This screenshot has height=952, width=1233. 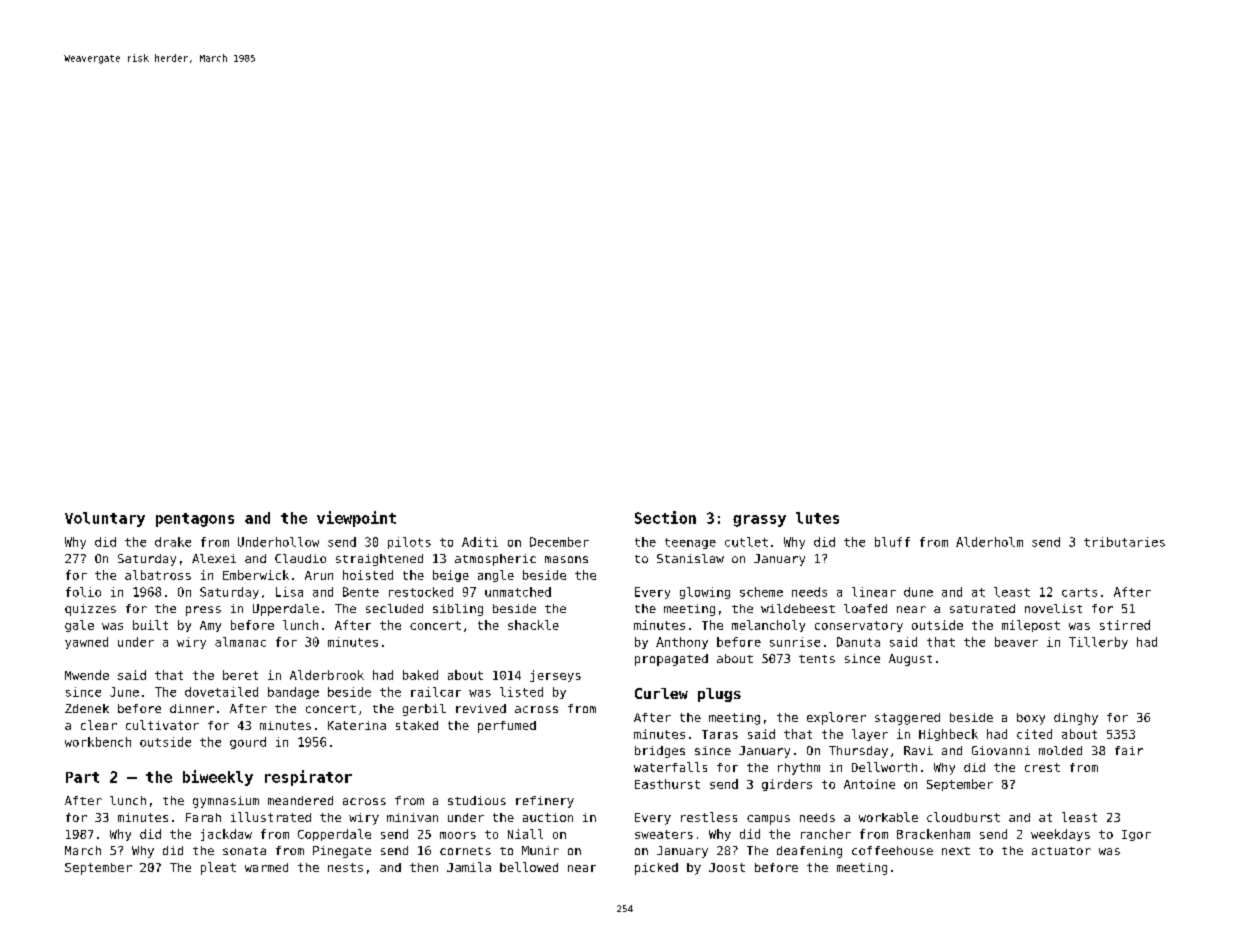 What do you see at coordinates (525, 834) in the screenshot?
I see `Niall` at bounding box center [525, 834].
